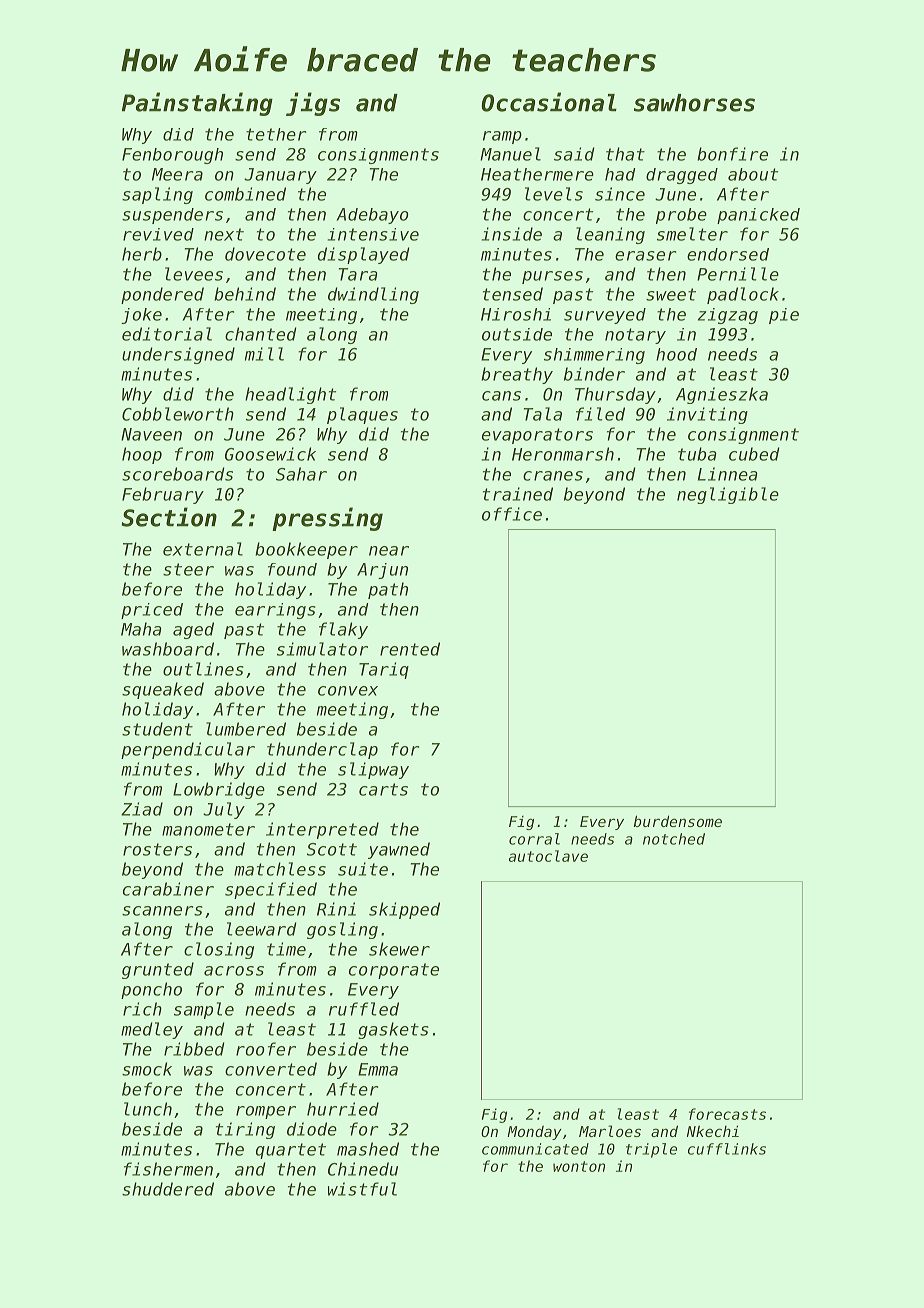 The height and width of the screenshot is (1308, 924). What do you see at coordinates (728, 254) in the screenshot?
I see `endorsed` at bounding box center [728, 254].
